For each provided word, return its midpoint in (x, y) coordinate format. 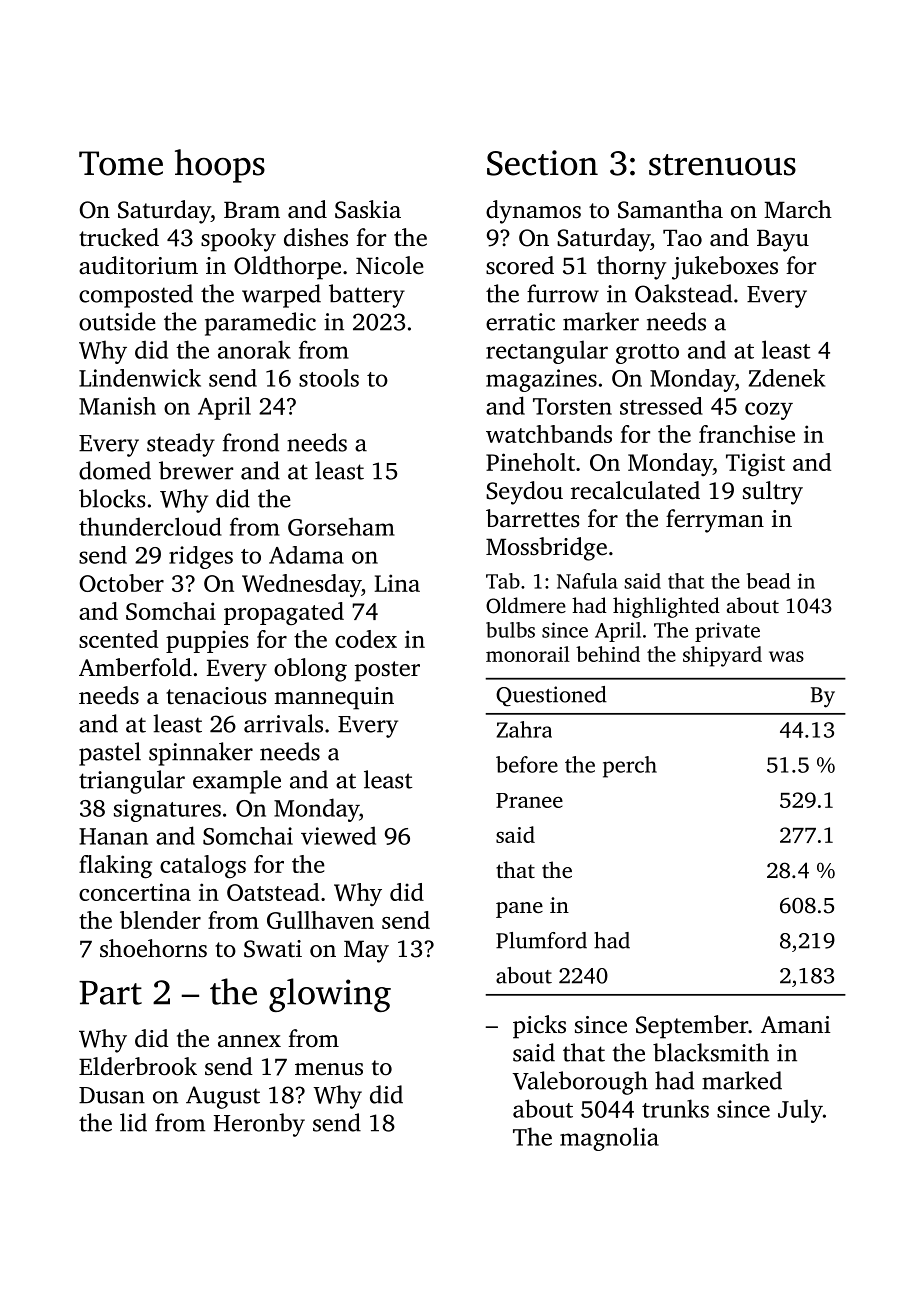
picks (539, 1027)
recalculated (635, 490)
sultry (773, 493)
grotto (647, 354)
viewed (338, 835)
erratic (520, 322)
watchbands (549, 434)
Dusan (112, 1095)
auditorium (138, 265)
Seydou (524, 493)
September (692, 1027)
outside (117, 321)
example (237, 782)
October (121, 583)
